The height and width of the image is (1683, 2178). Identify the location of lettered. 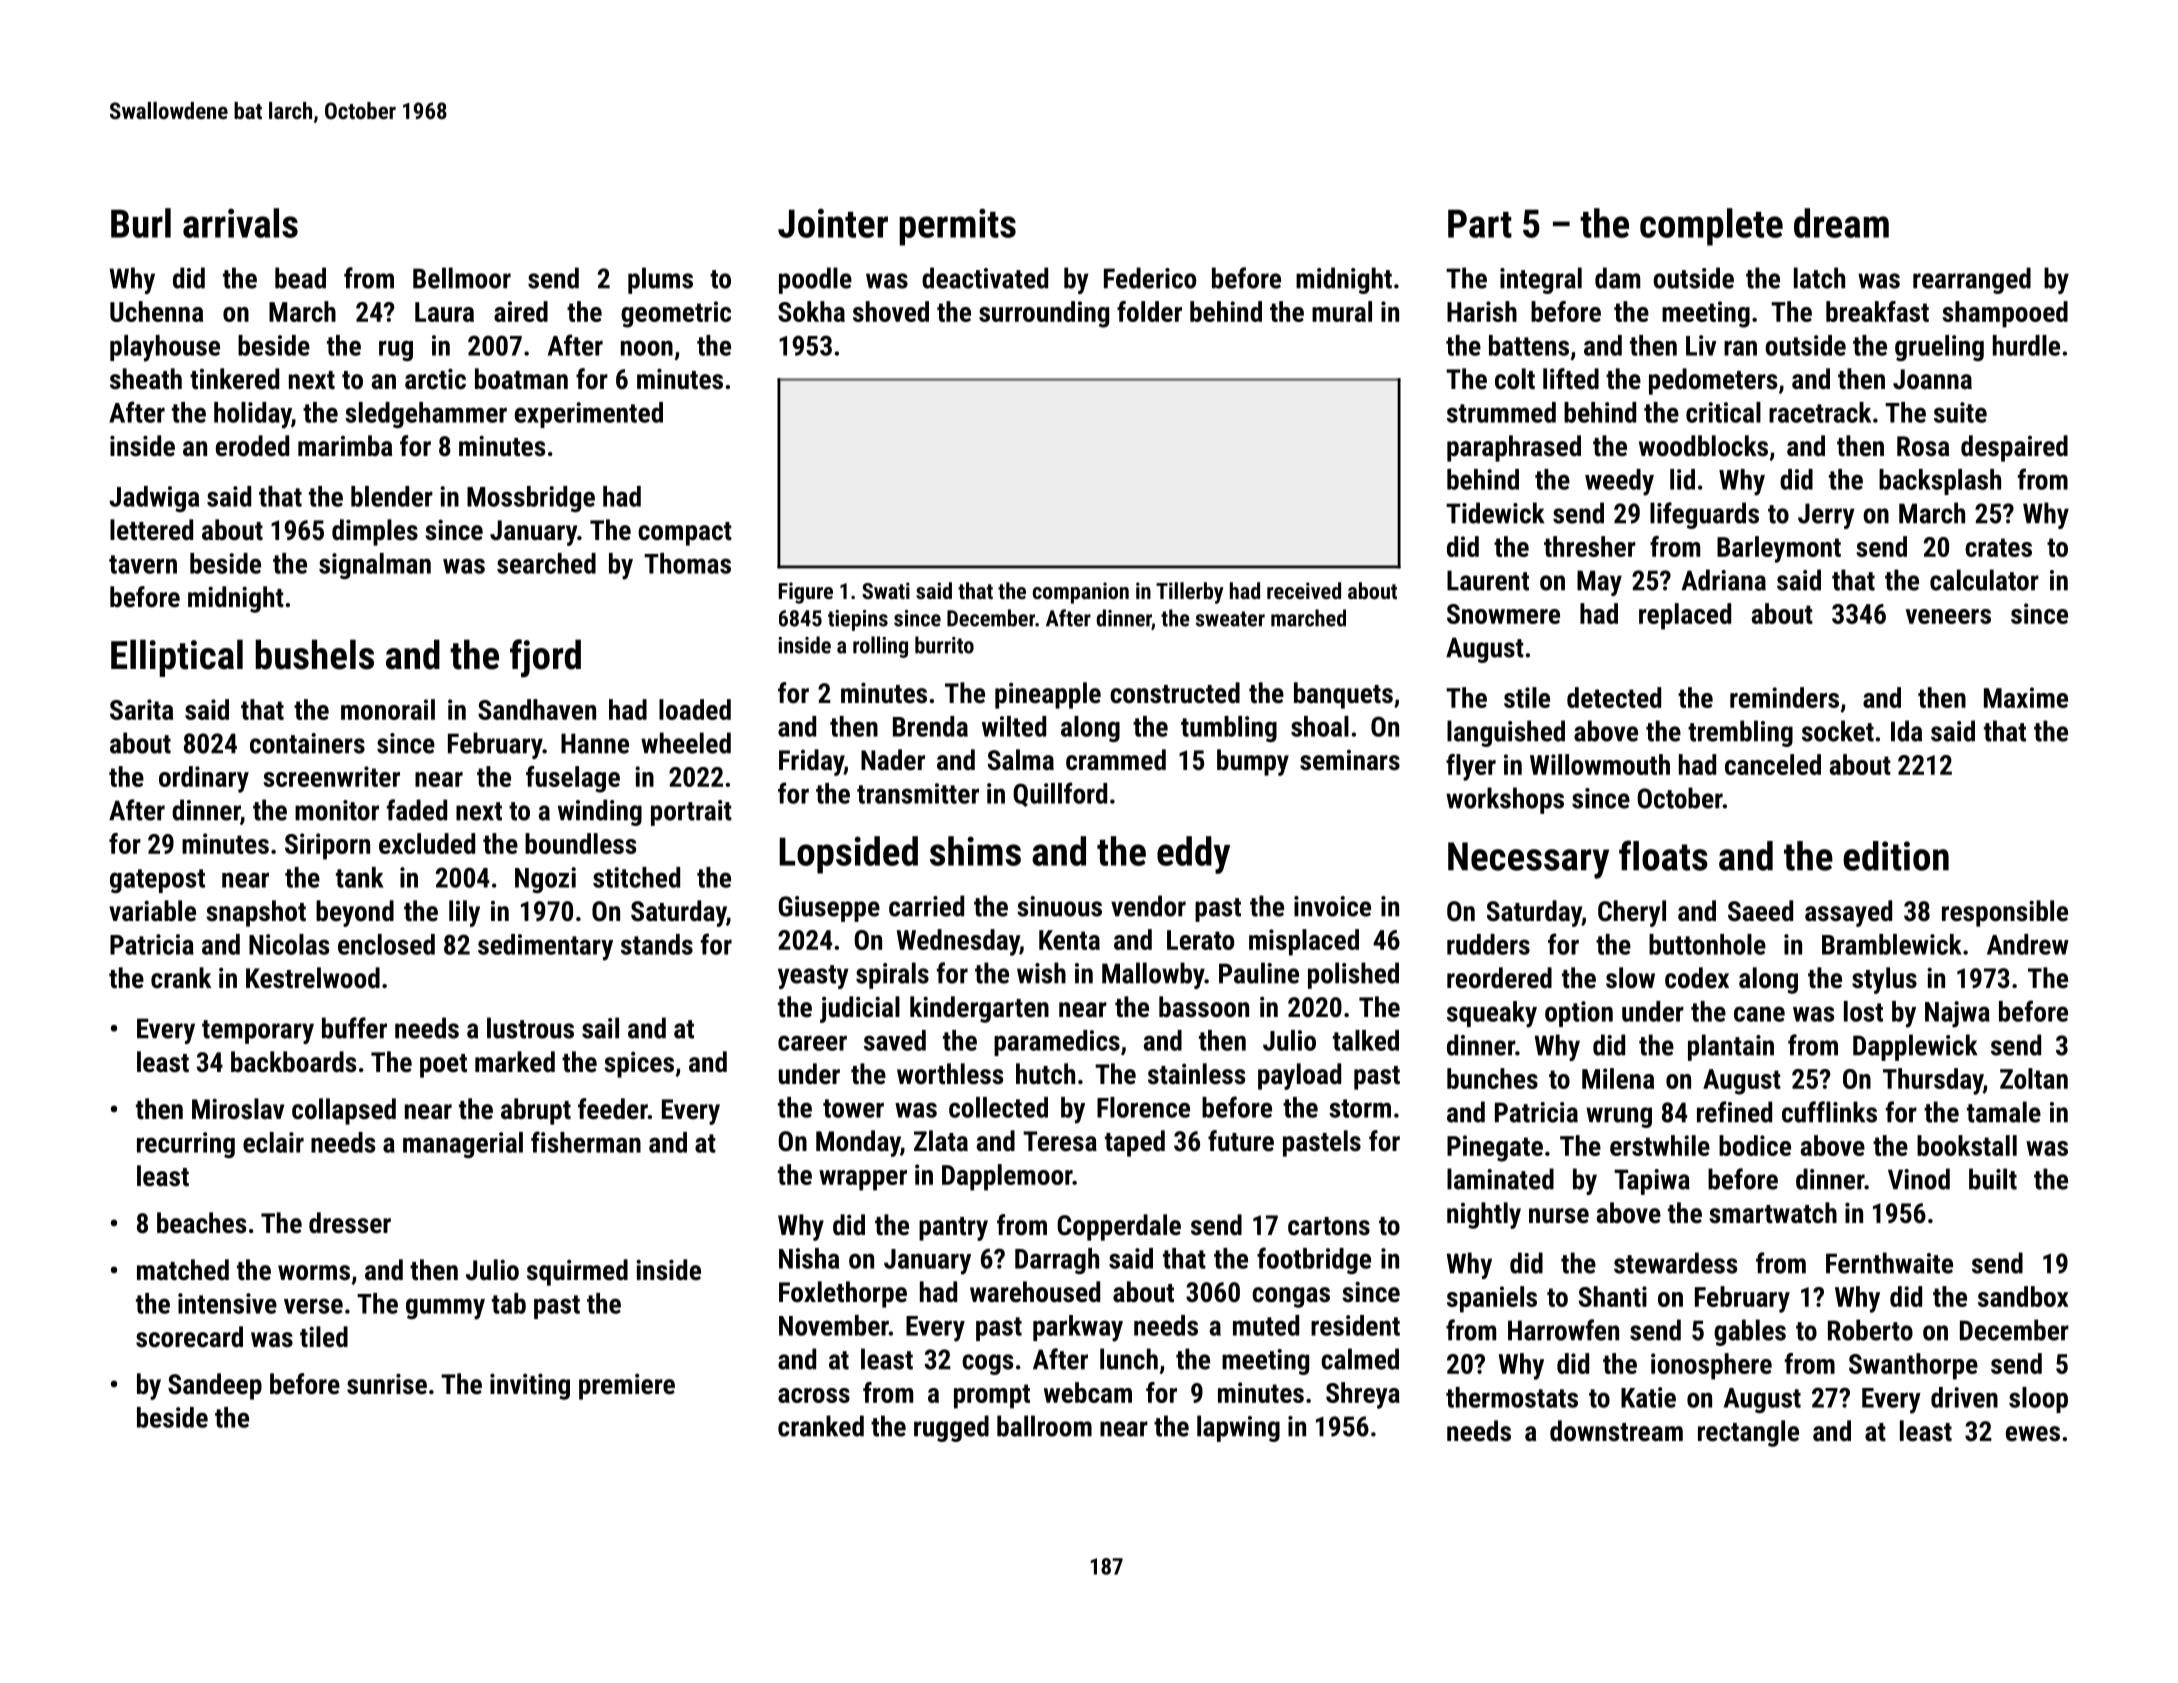
(151, 530).
